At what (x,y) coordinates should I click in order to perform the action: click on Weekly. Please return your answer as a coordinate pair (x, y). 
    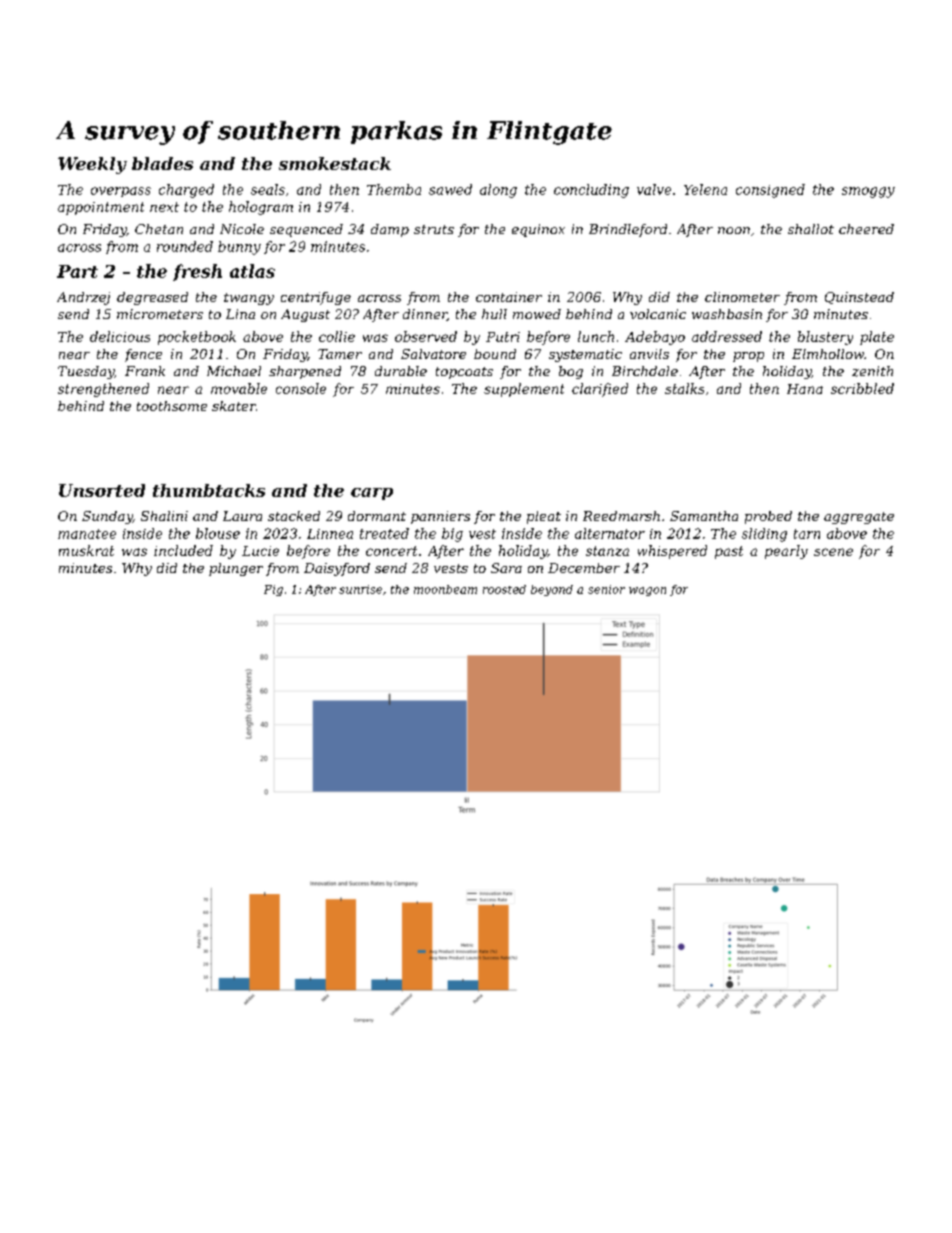
    Looking at the image, I should click on (92, 165).
